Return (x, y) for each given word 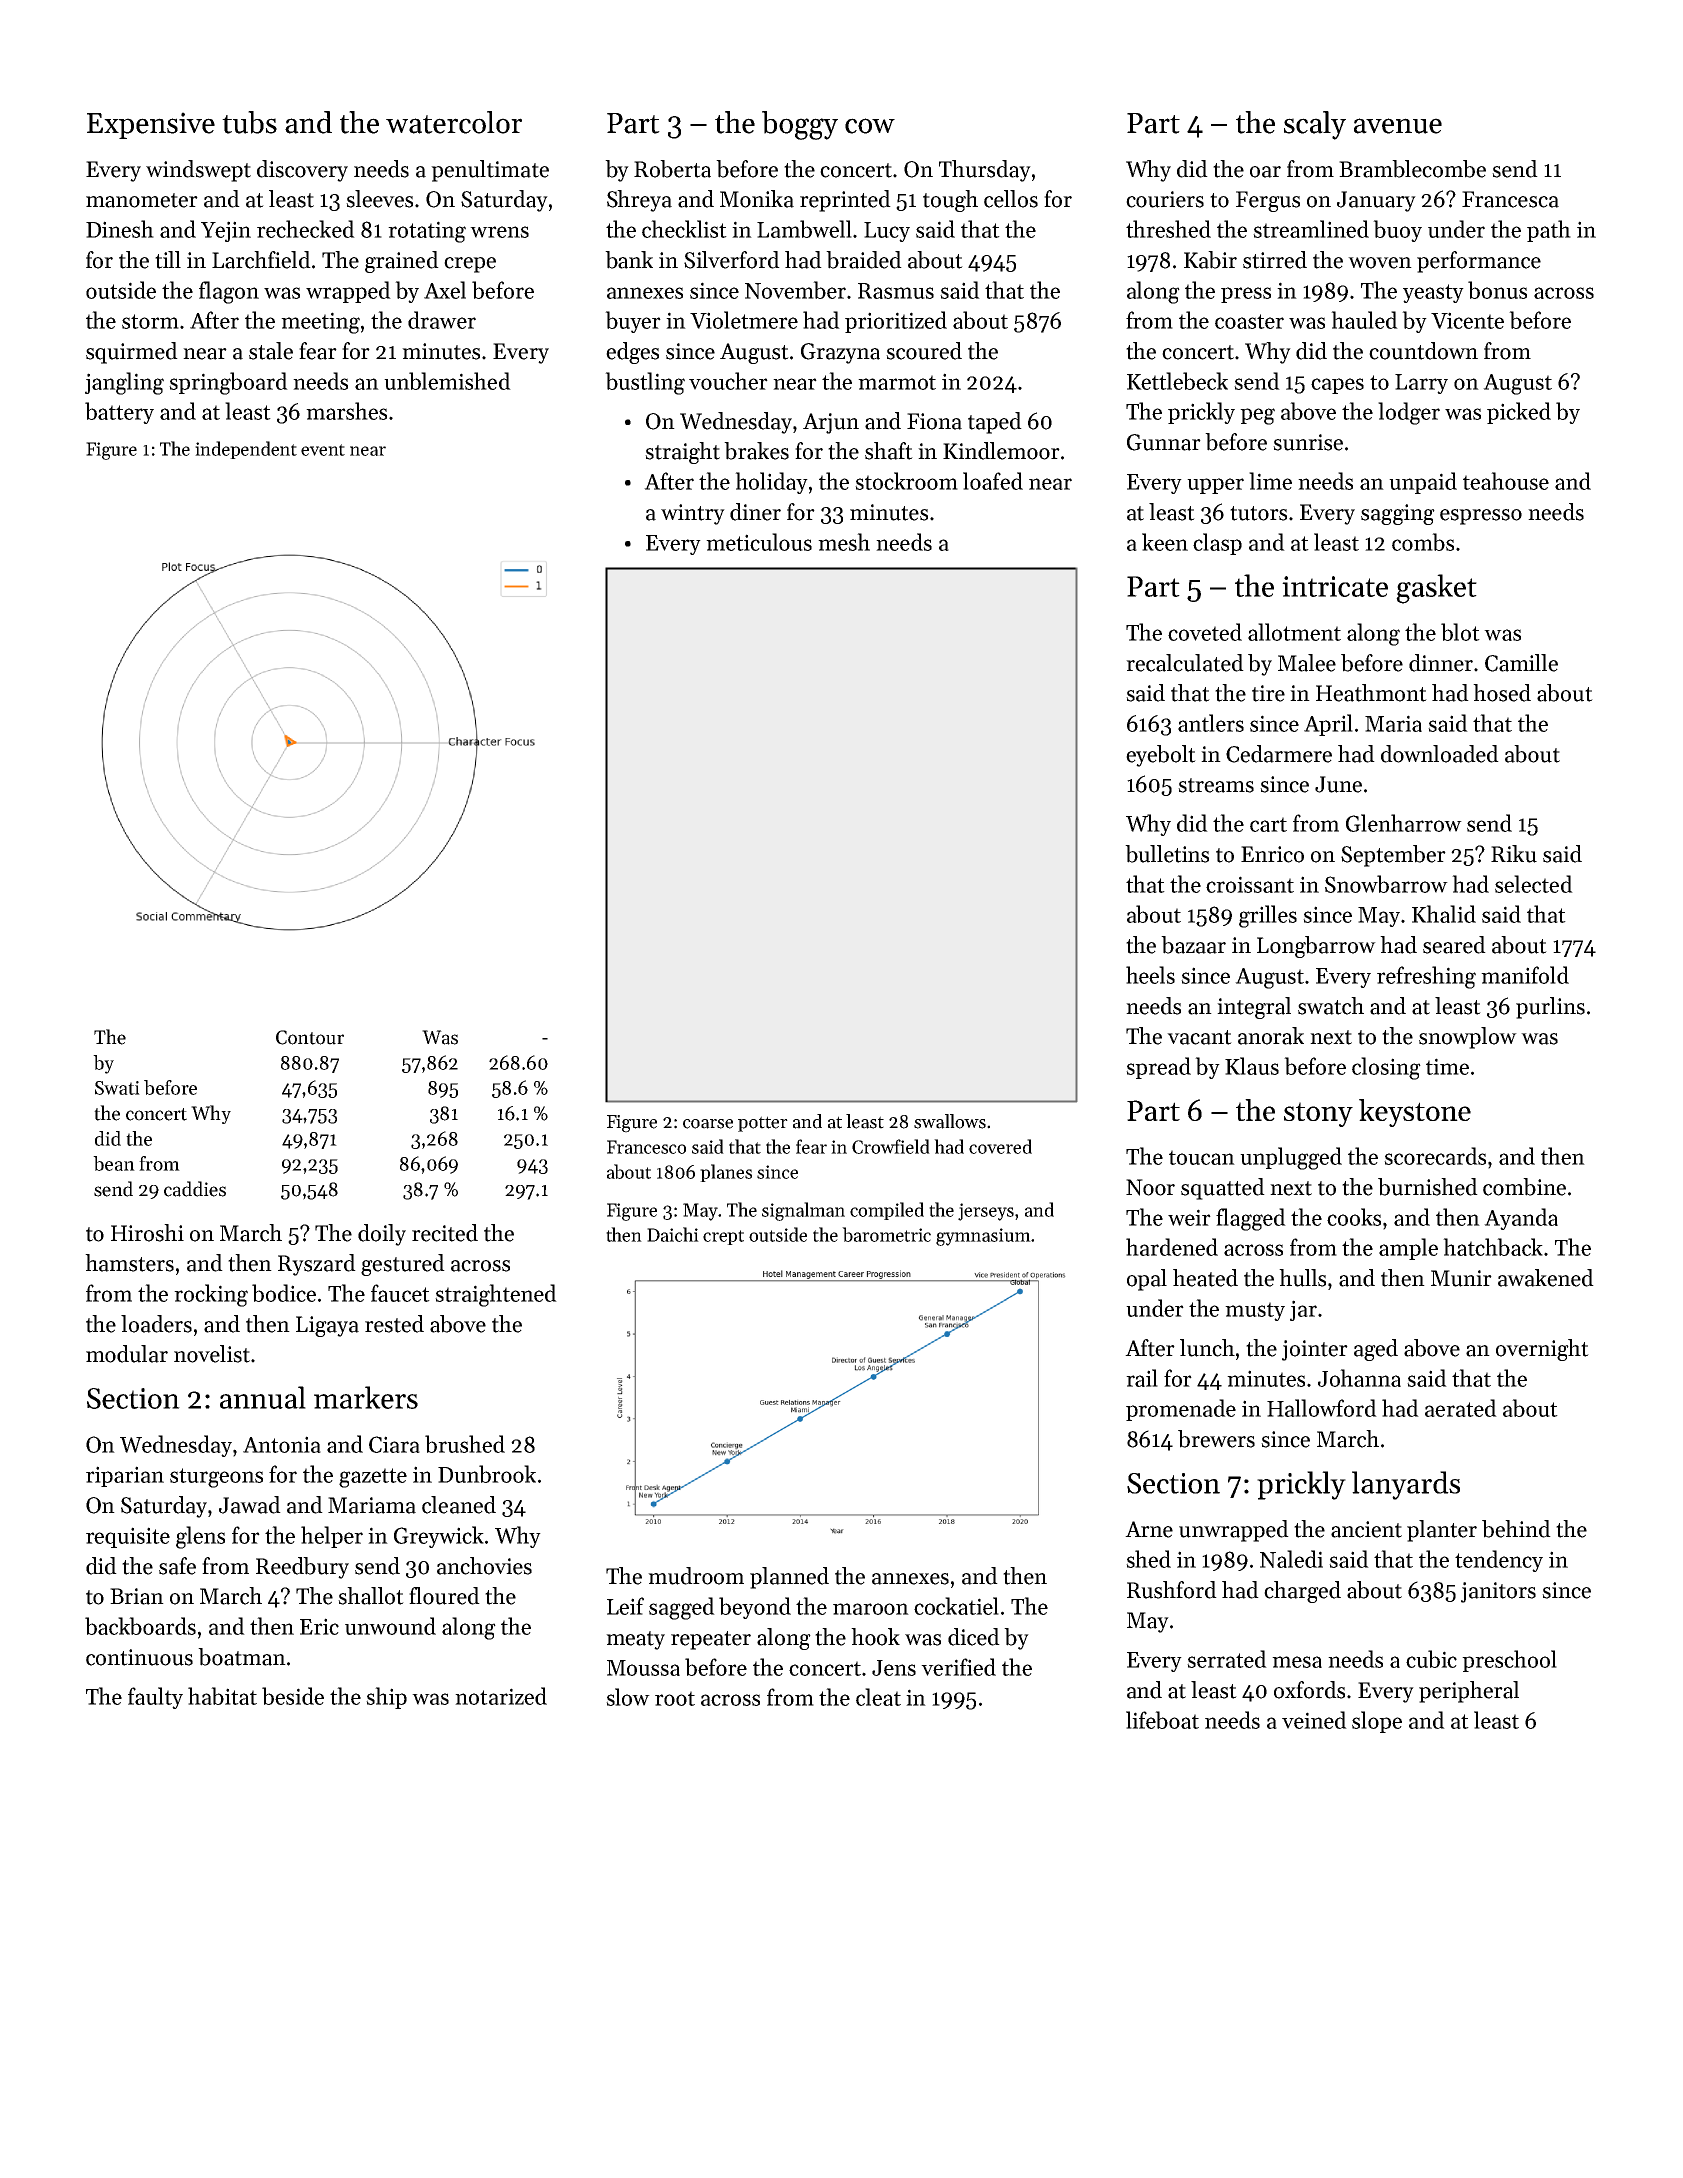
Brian (137, 1596)
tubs (249, 122)
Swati (117, 1088)
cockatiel (956, 1606)
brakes (756, 451)
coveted (1205, 632)
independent (246, 450)
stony (1318, 1114)
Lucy (887, 232)
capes (1337, 386)
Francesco (646, 1147)
